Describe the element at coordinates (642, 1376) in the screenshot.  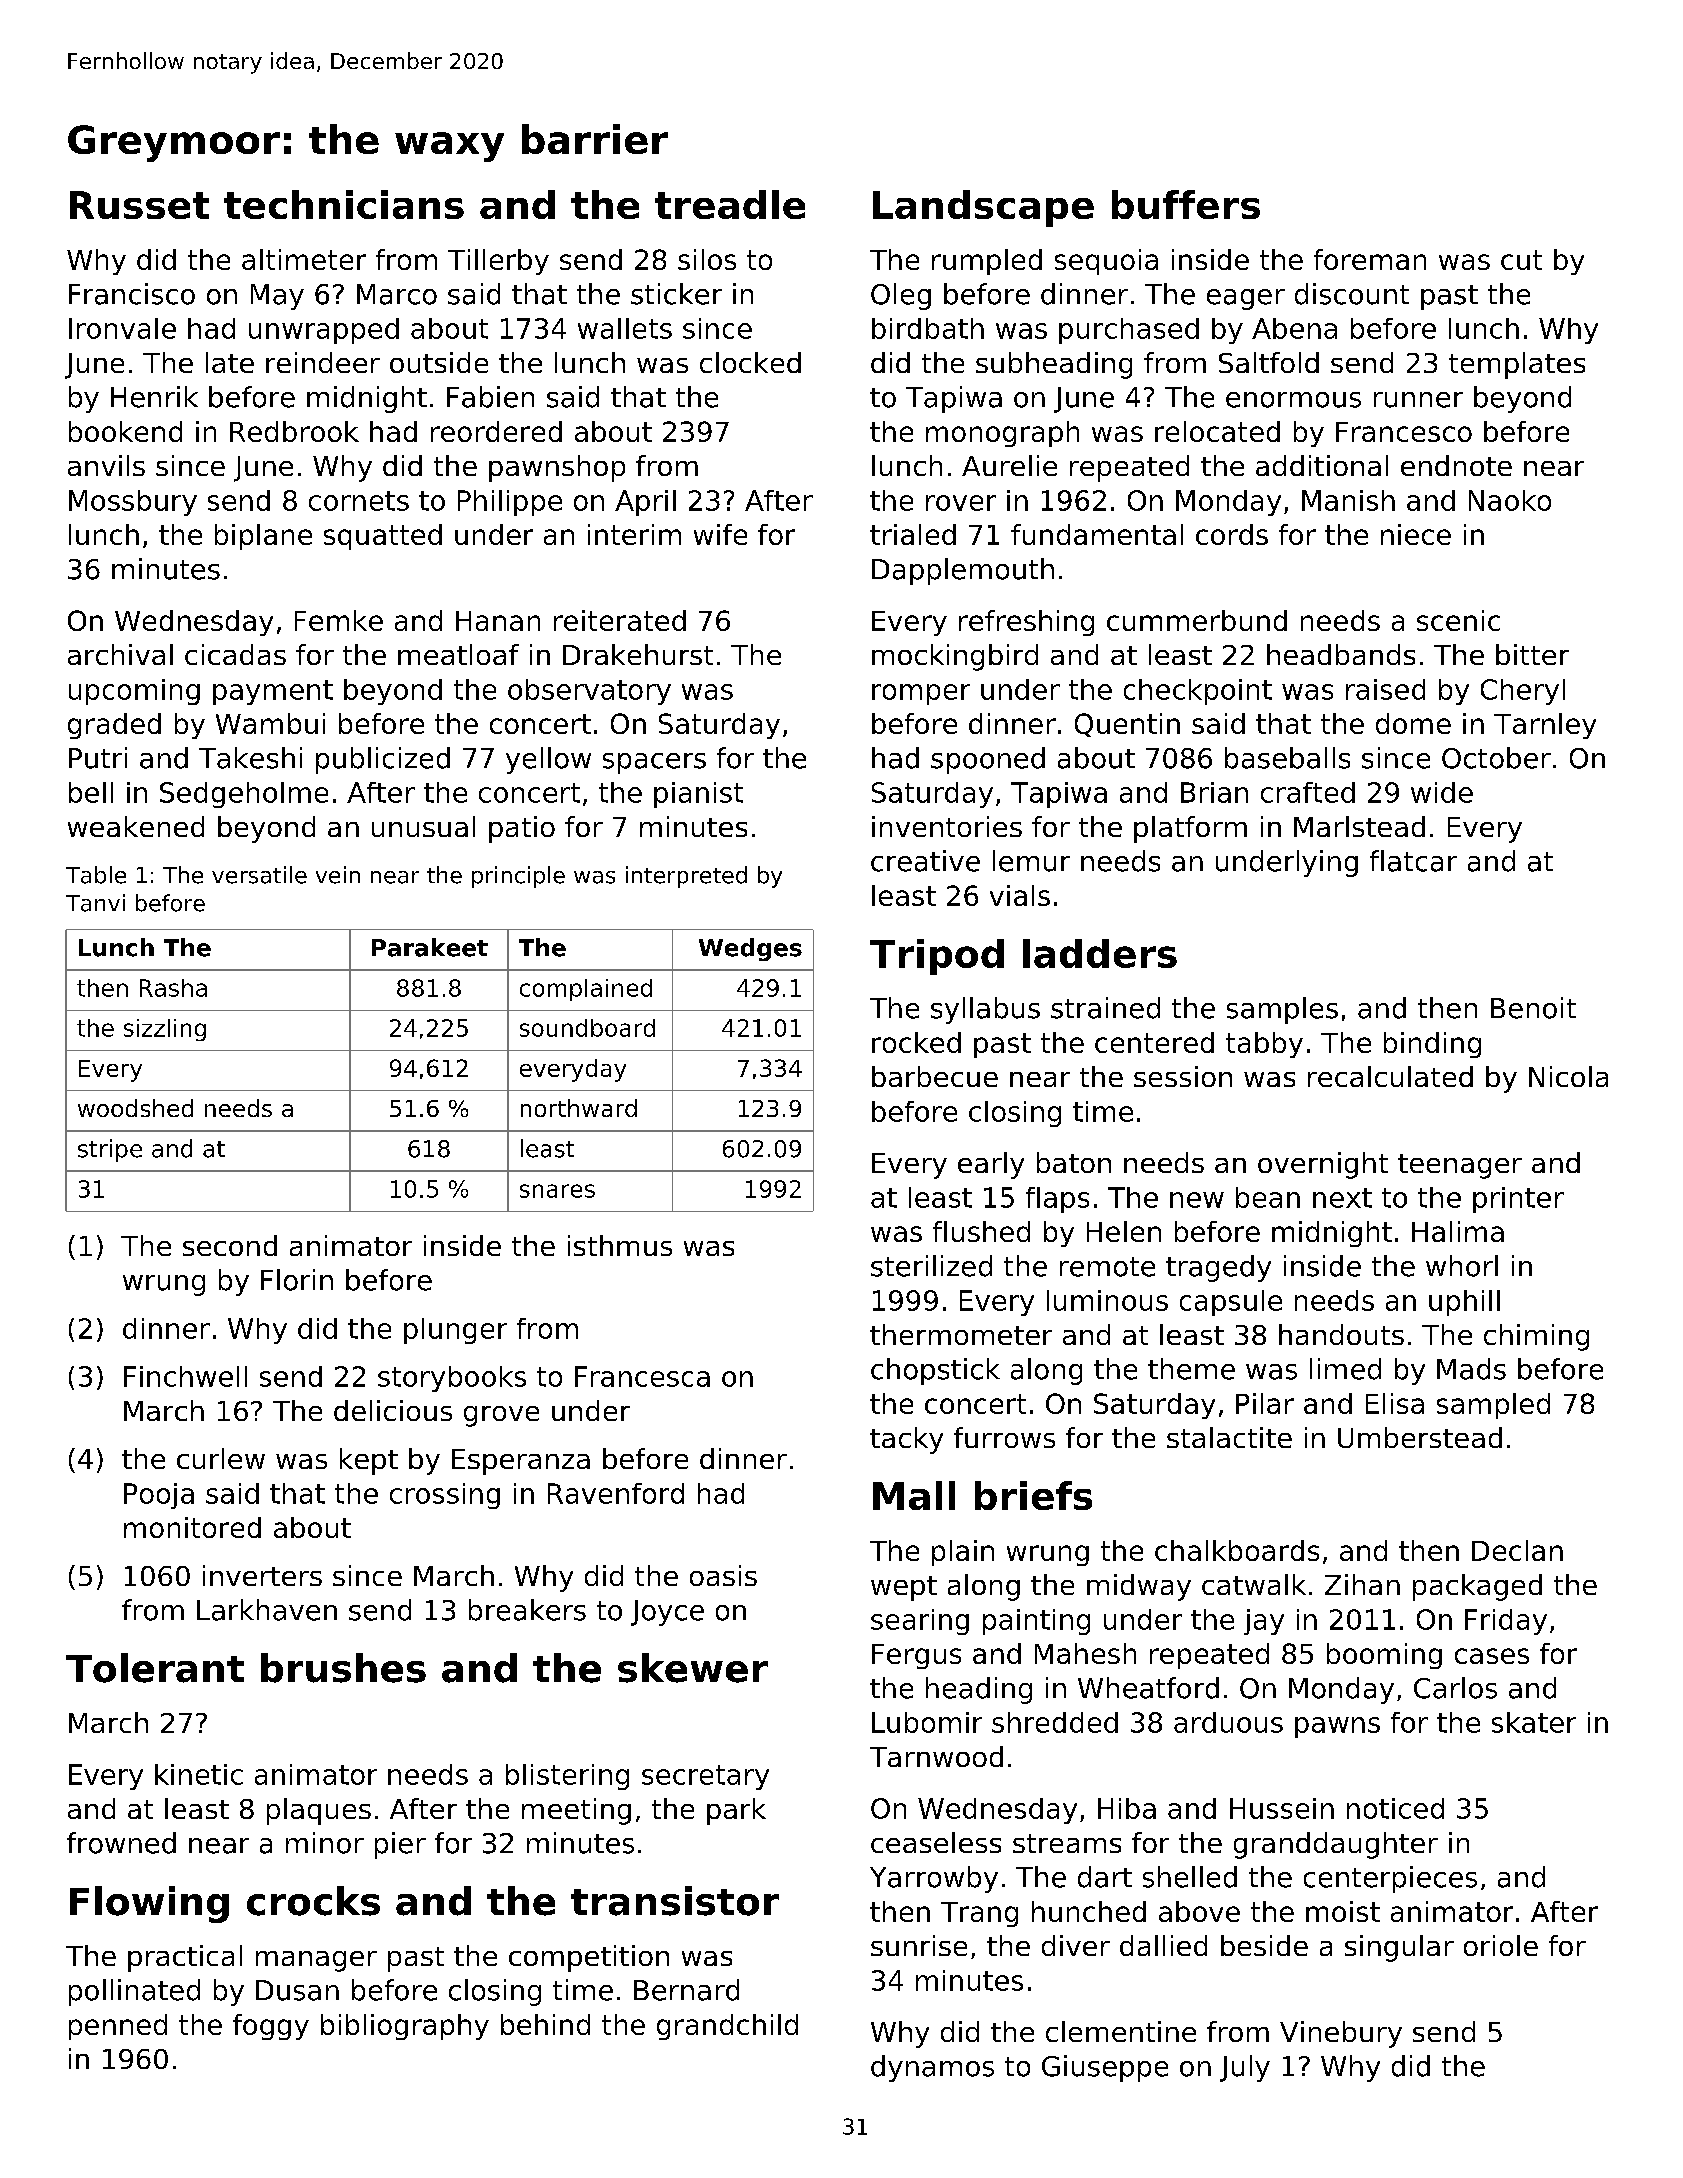
I see `Francesca` at that location.
